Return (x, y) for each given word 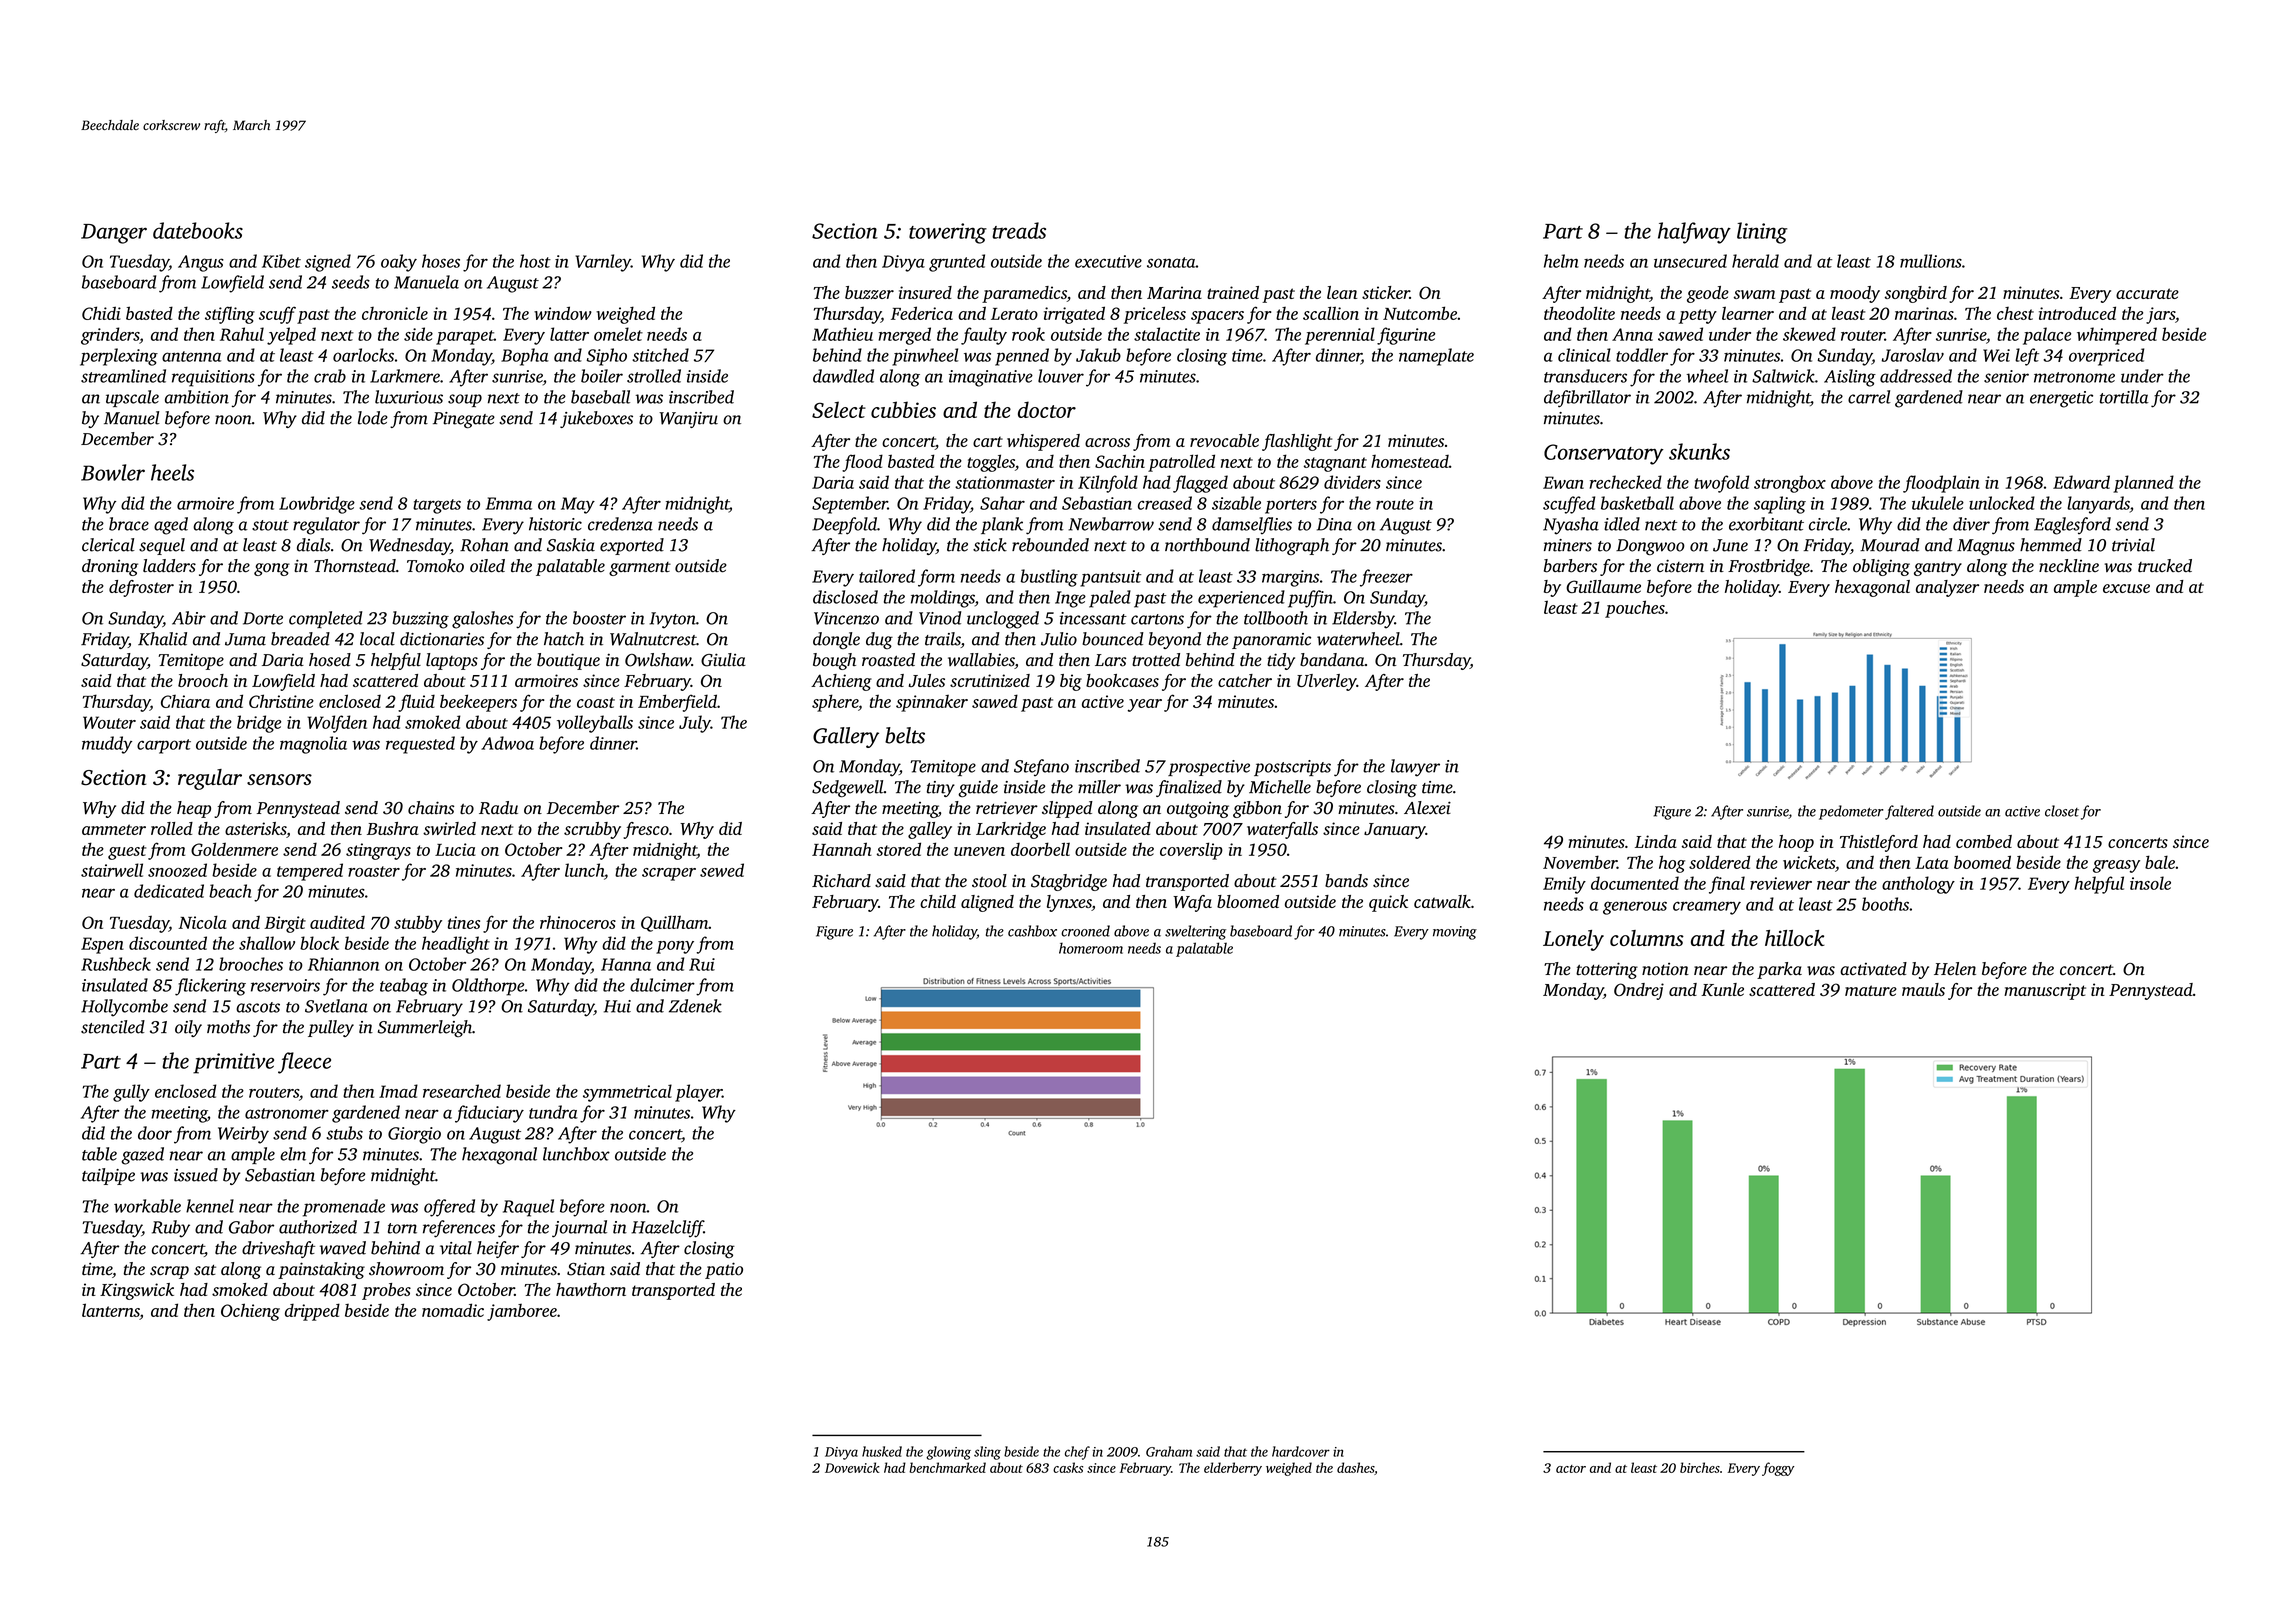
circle (1828, 524)
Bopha (525, 357)
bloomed (1248, 901)
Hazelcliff (667, 1229)
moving (1455, 933)
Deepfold (844, 526)
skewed (1809, 334)
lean (1342, 292)
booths (1885, 904)
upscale (132, 398)
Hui (617, 1006)
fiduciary (489, 1114)
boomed (1982, 862)
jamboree (522, 1312)
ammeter (114, 829)
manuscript (2045, 991)
